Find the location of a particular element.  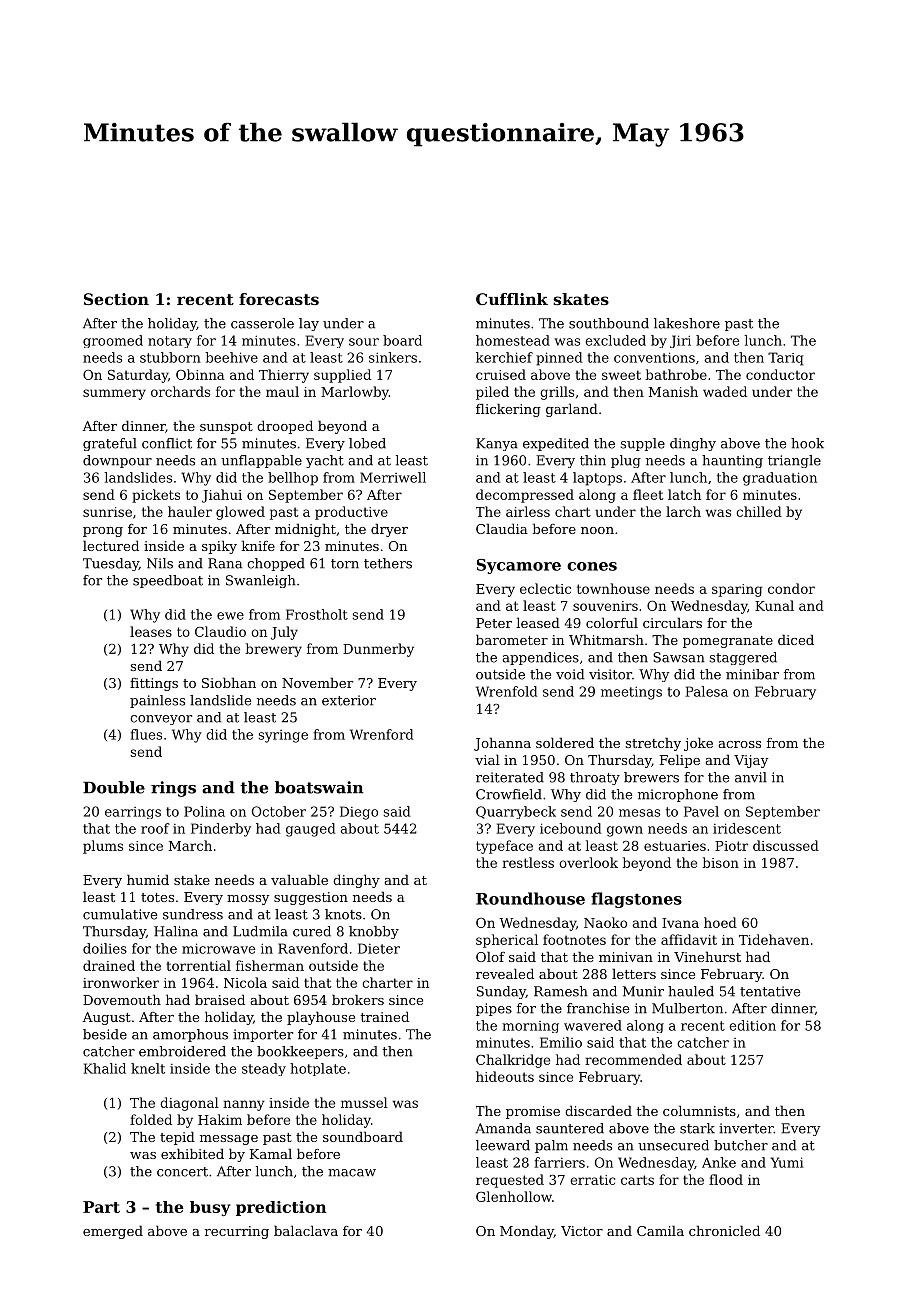

icebound is located at coordinates (570, 828).
